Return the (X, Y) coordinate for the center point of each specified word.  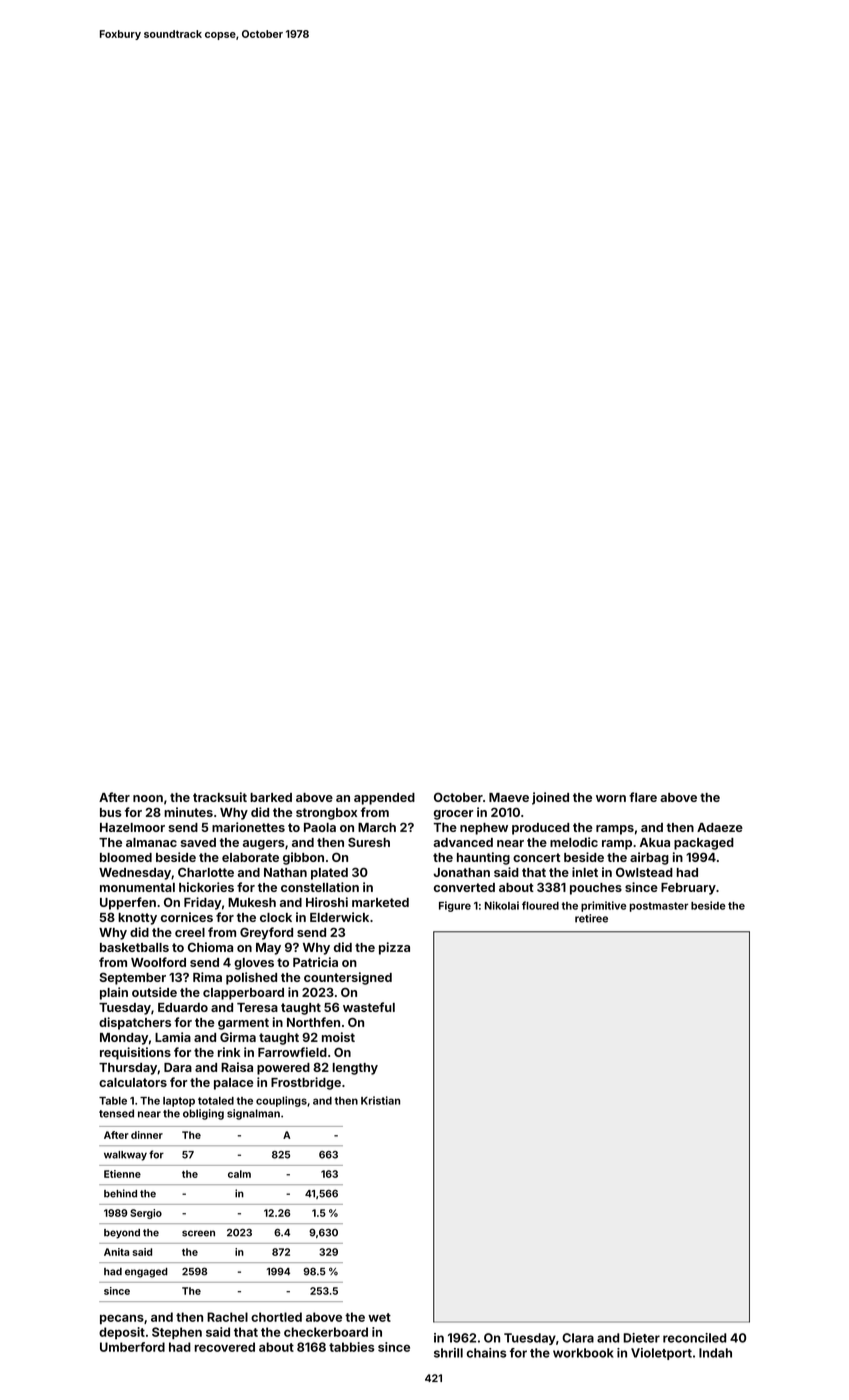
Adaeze (720, 827)
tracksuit (220, 797)
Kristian (380, 1100)
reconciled (694, 1338)
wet (379, 1317)
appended (384, 799)
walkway (125, 1156)
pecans (122, 1320)
